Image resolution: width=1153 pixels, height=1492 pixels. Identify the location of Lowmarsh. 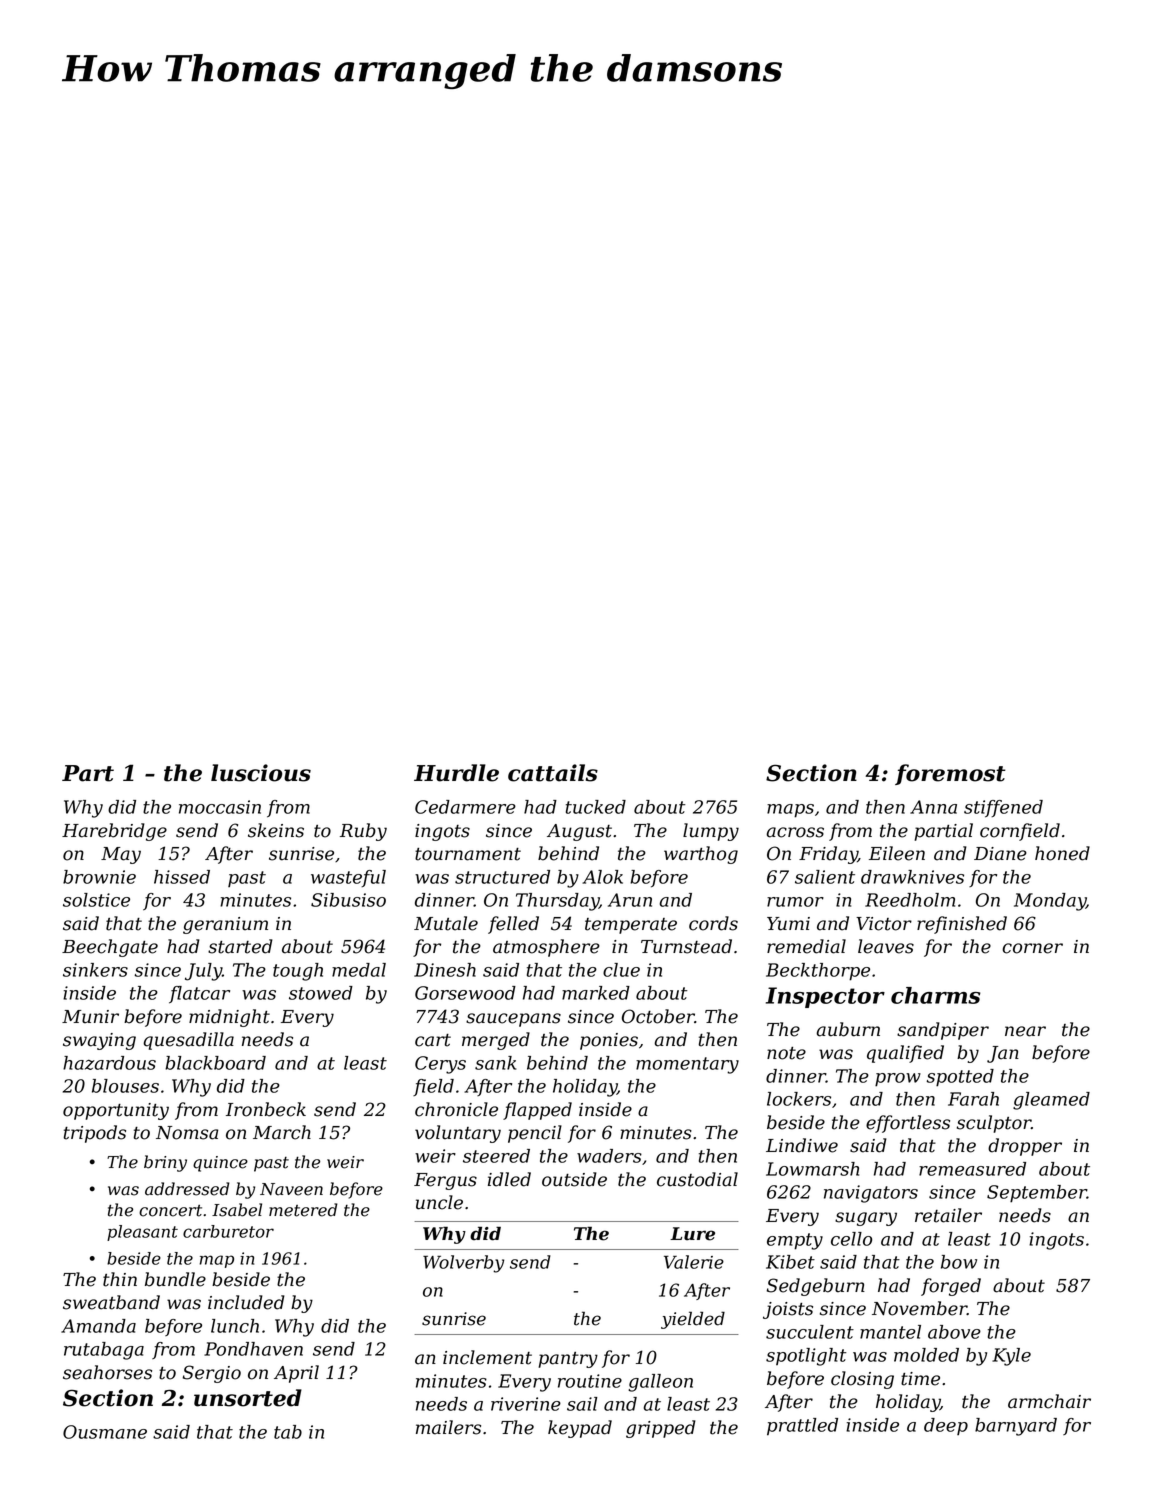
(812, 1169).
